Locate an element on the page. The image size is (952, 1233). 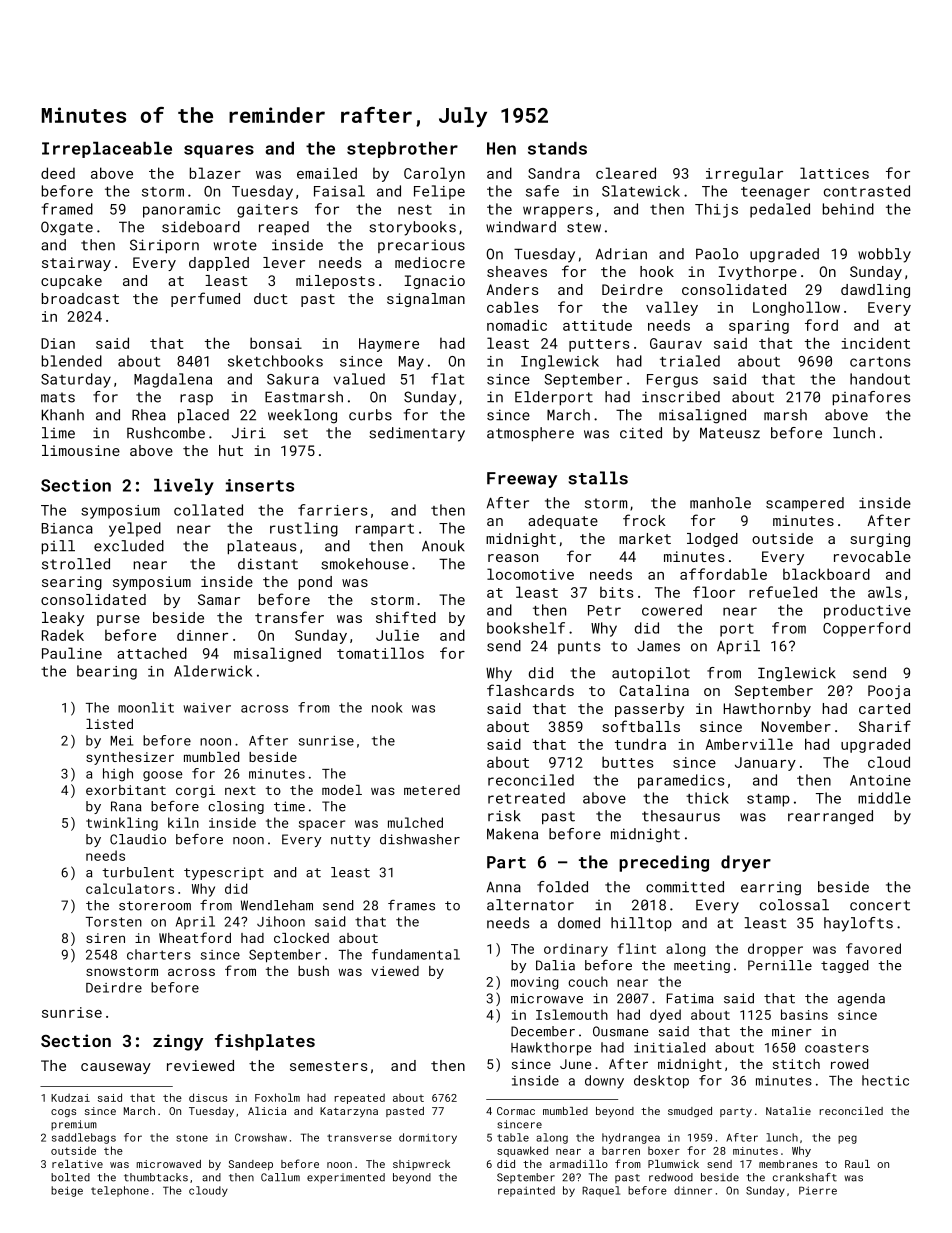
cables is located at coordinates (513, 307).
